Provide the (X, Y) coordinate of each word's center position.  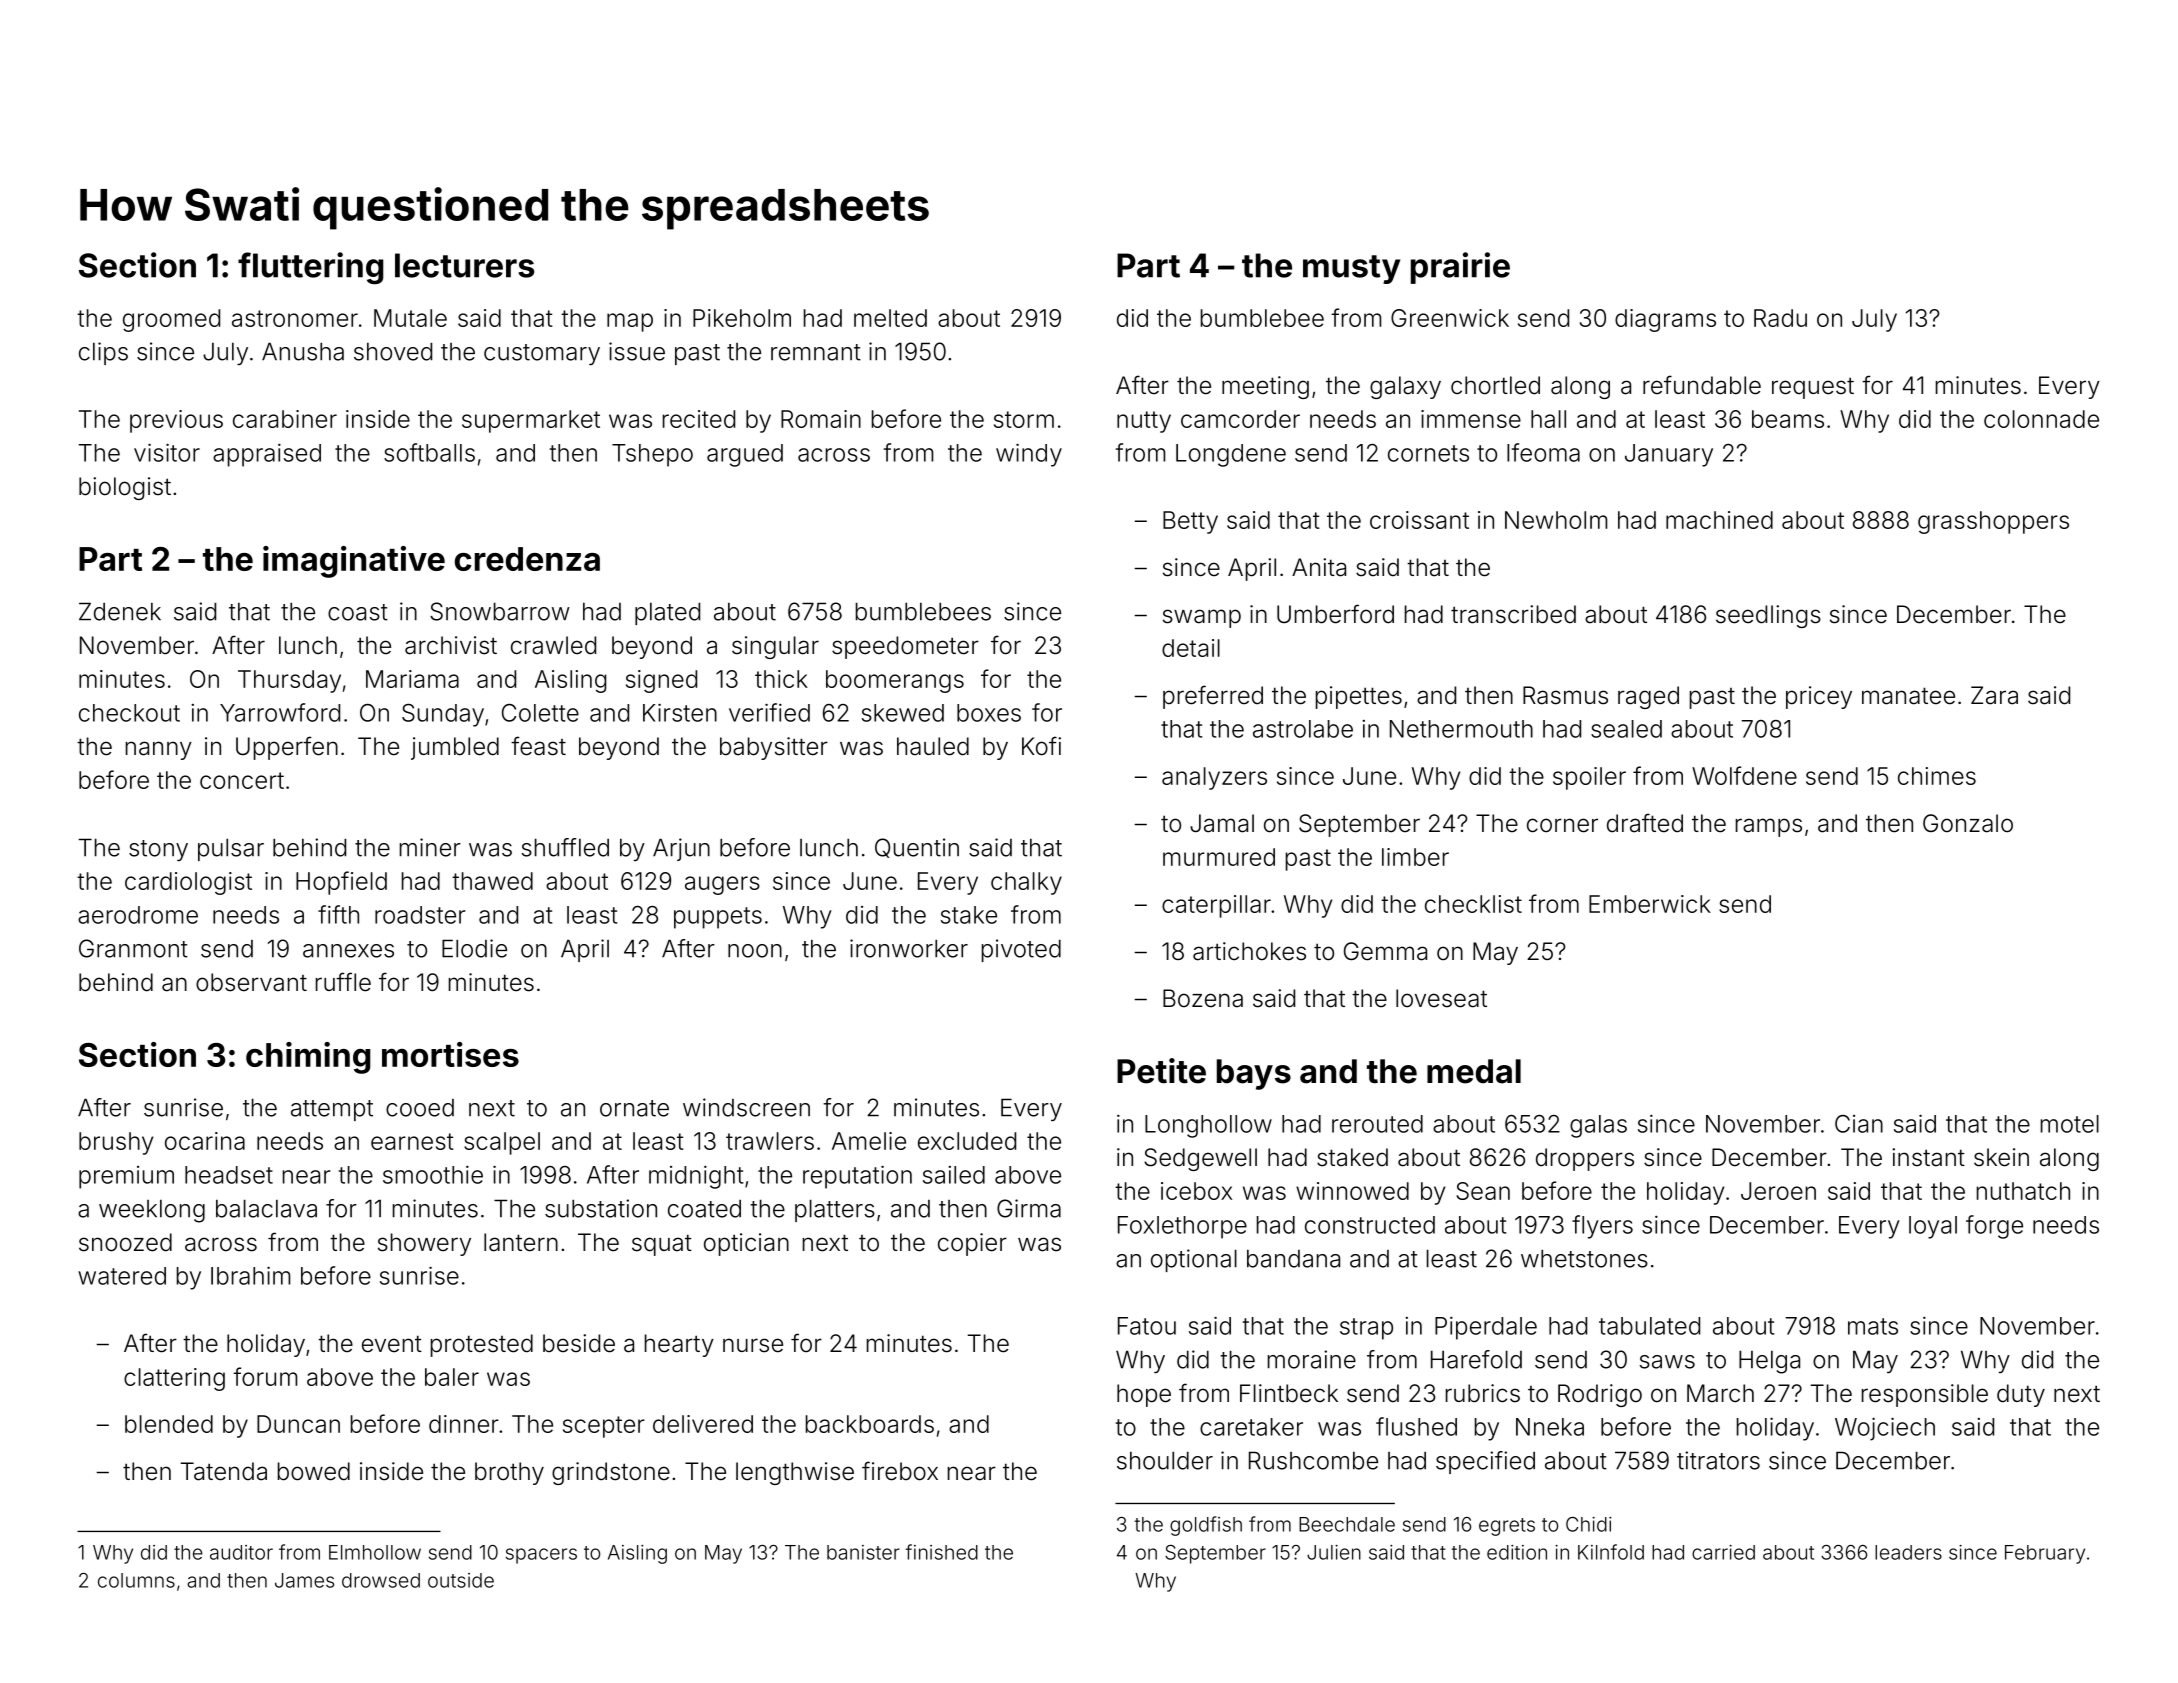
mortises (450, 1054)
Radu (1780, 318)
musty (1351, 269)
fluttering (311, 268)
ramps (1769, 827)
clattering (174, 1379)
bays (1254, 1074)
